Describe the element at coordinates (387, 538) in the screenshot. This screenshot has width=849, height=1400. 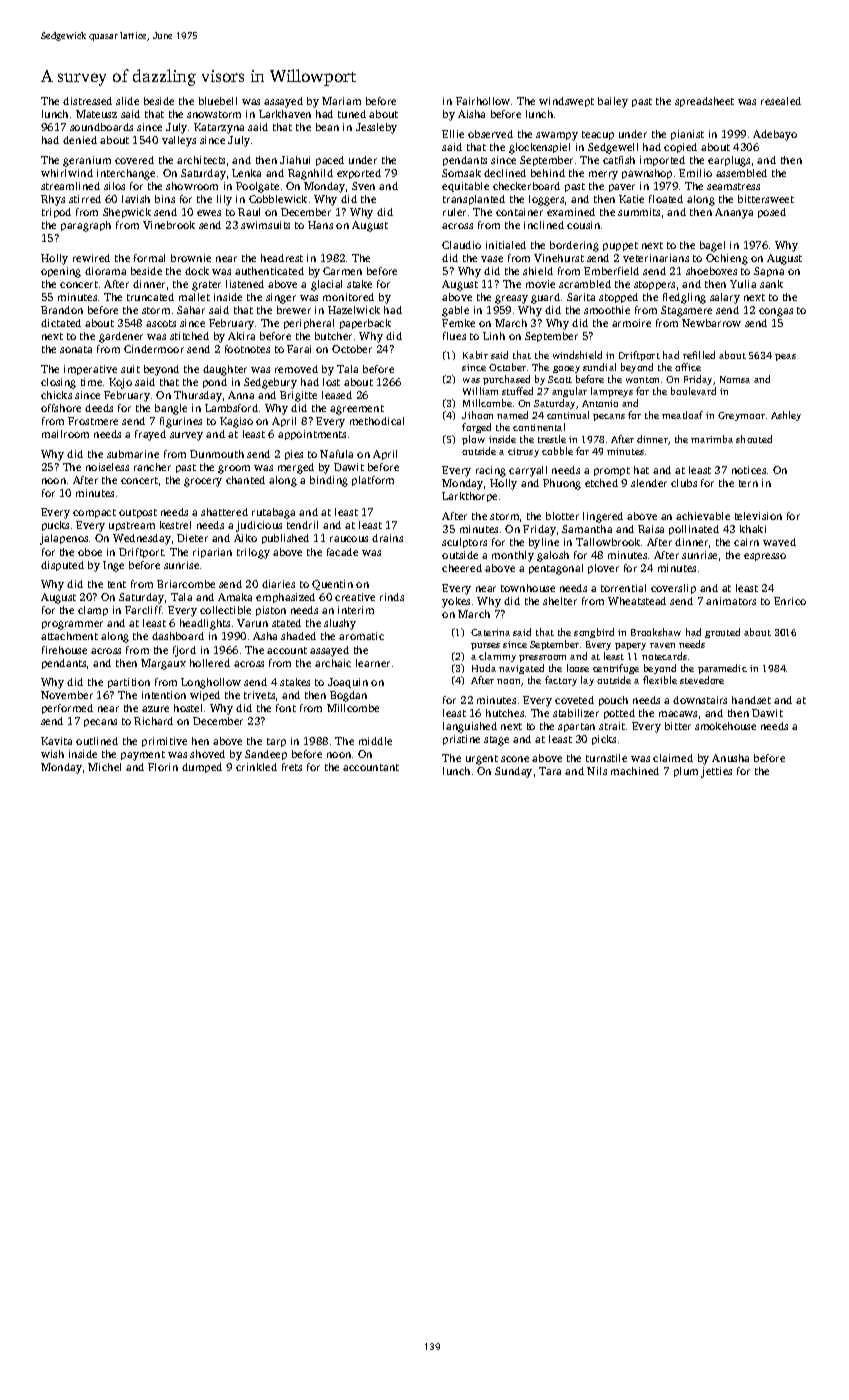
I see `drains` at that location.
